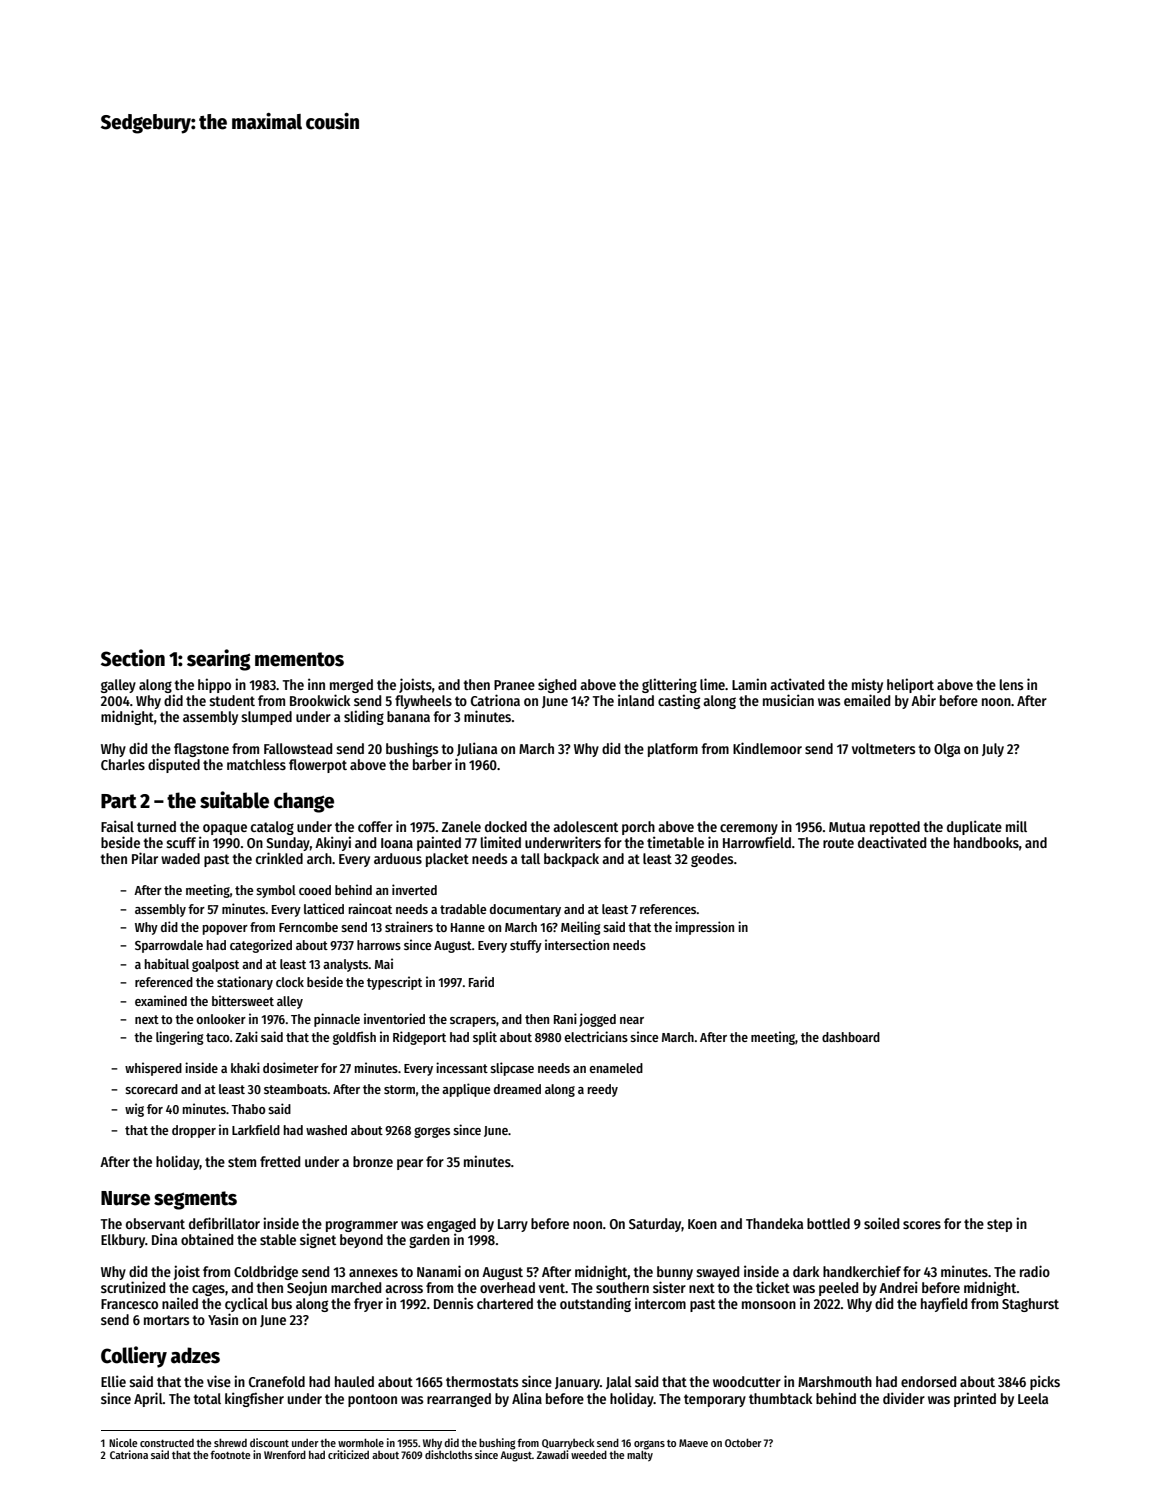 Image resolution: width=1166 pixels, height=1509 pixels. Describe the element at coordinates (867, 685) in the screenshot. I see `misty` at that location.
